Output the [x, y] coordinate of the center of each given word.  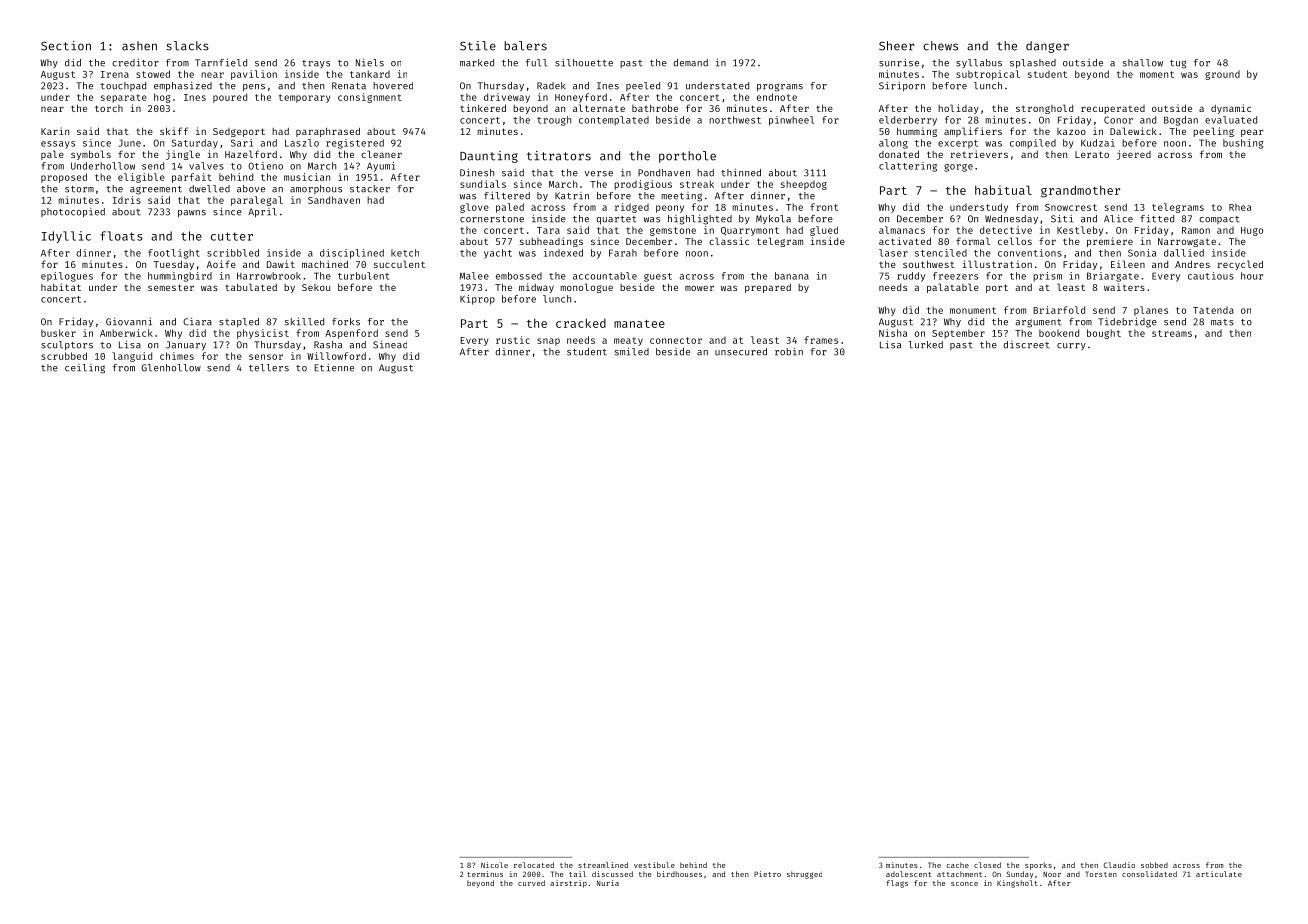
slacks [187, 46]
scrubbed [64, 356]
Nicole [494, 865]
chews [940, 46]
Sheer [896, 46]
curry [1071, 346]
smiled [632, 351]
